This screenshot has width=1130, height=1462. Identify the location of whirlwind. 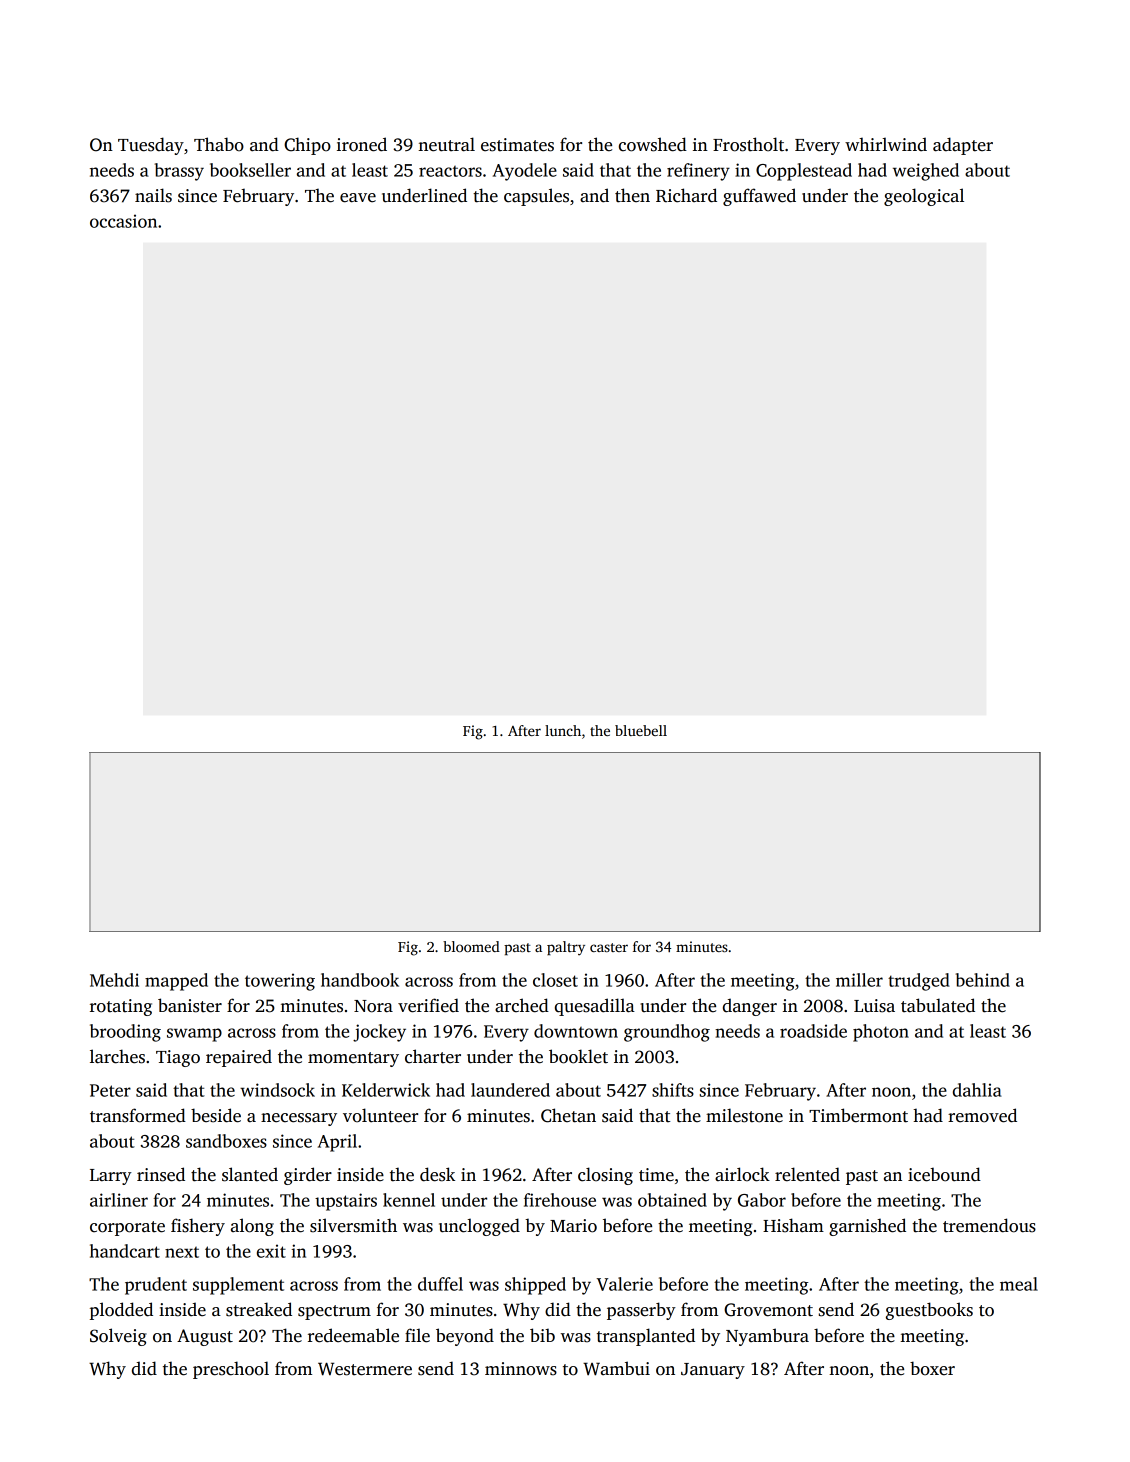
(886, 144).
